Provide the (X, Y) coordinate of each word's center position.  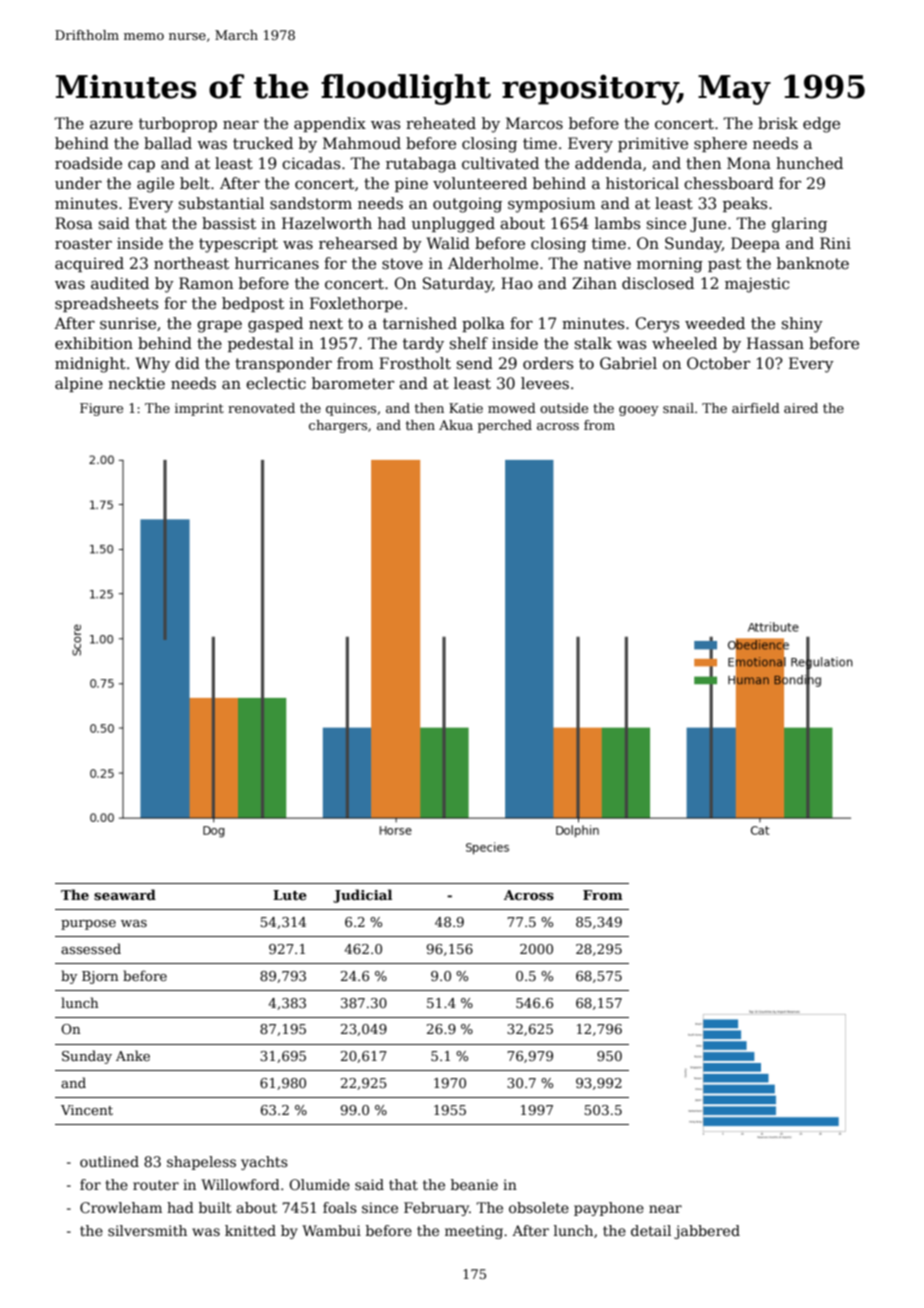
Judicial (362, 896)
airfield (756, 408)
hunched (809, 163)
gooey (639, 411)
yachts (264, 1163)
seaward (125, 894)
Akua (456, 425)
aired (801, 408)
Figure (101, 409)
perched (505, 426)
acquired (89, 264)
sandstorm (311, 203)
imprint (199, 409)
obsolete (539, 1207)
